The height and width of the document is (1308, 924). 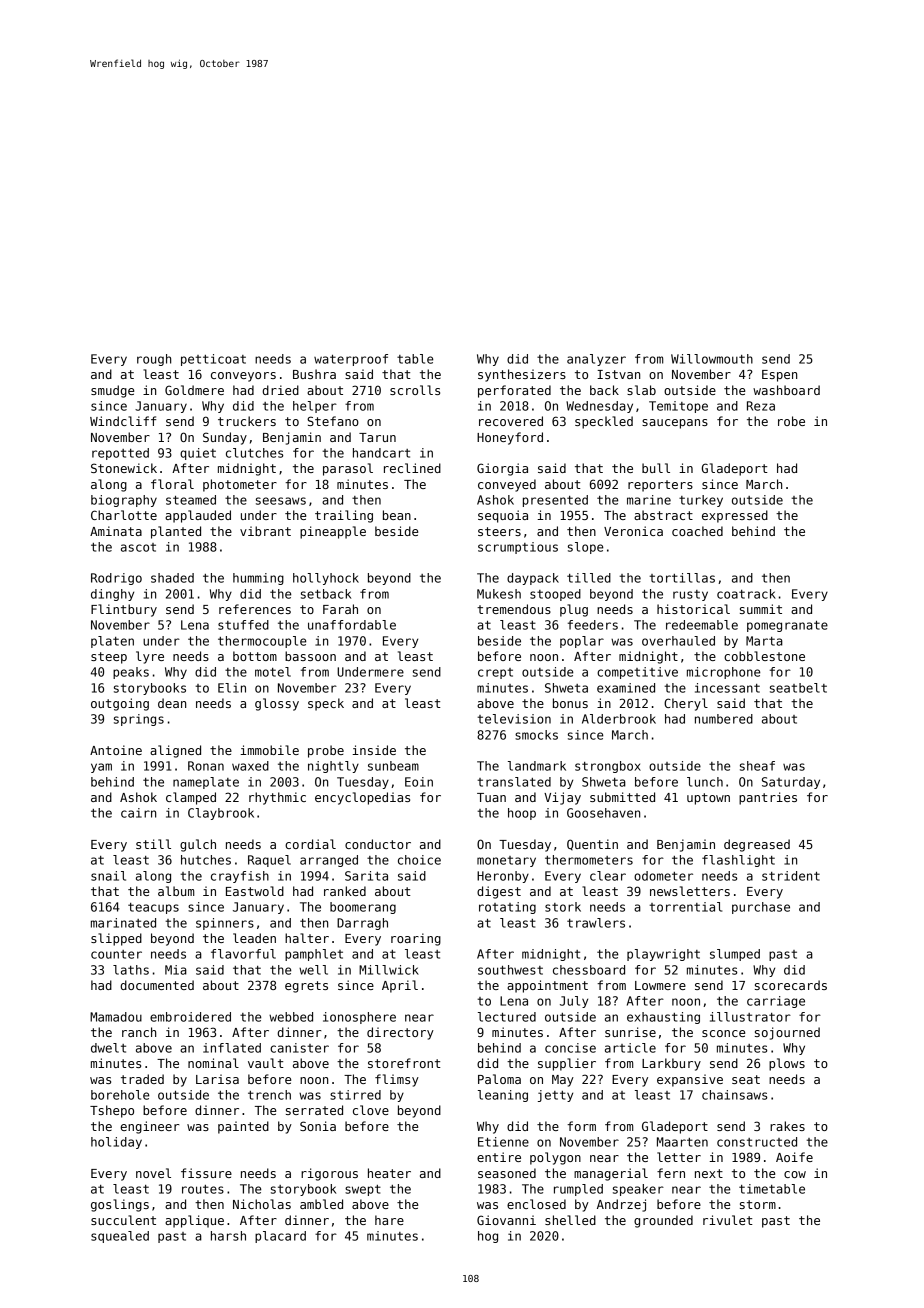 What do you see at coordinates (254, 938) in the document?
I see `leaden` at bounding box center [254, 938].
